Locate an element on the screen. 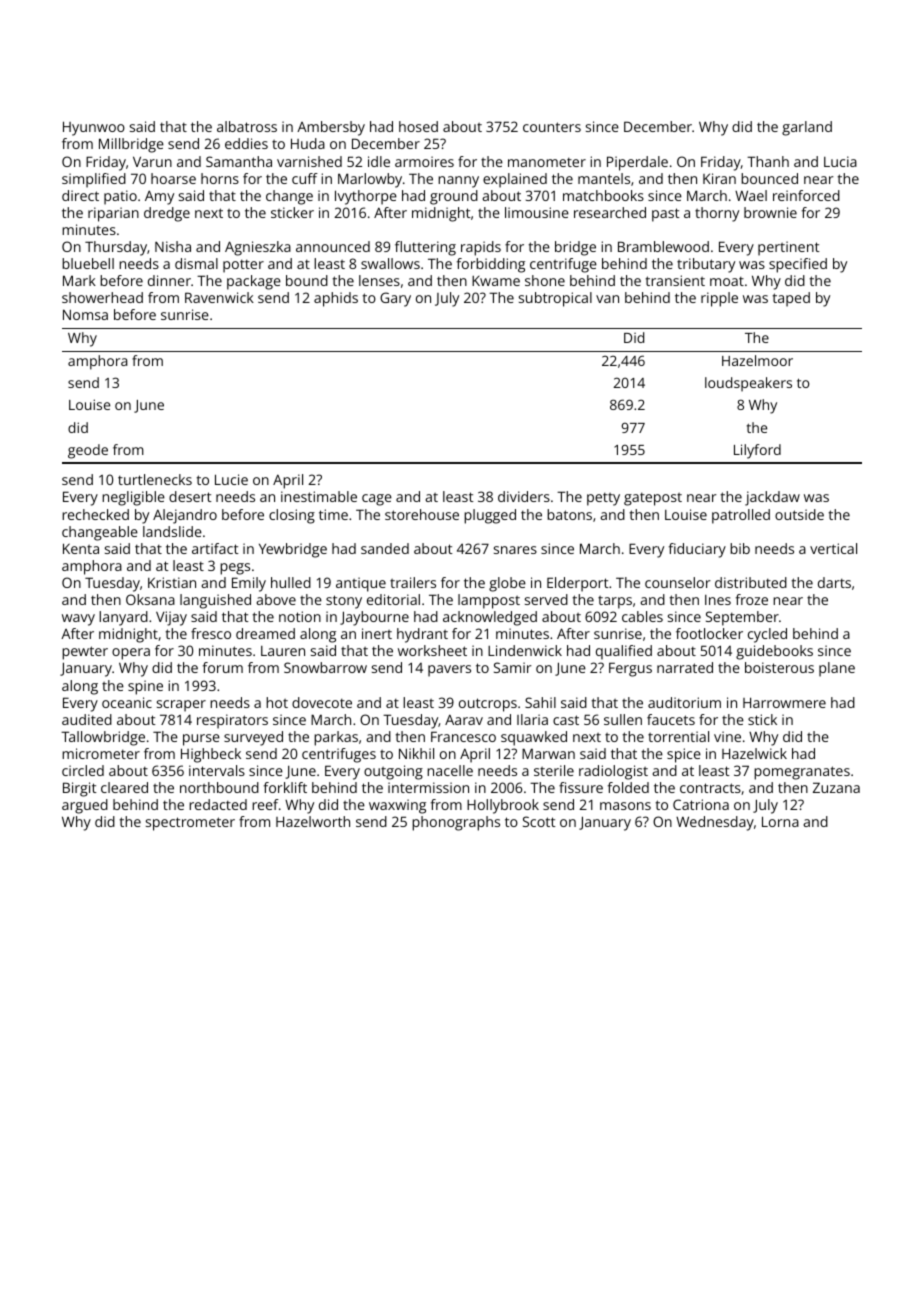 Image resolution: width=924 pixels, height=1308 pixels. Mark is located at coordinates (79, 280).
